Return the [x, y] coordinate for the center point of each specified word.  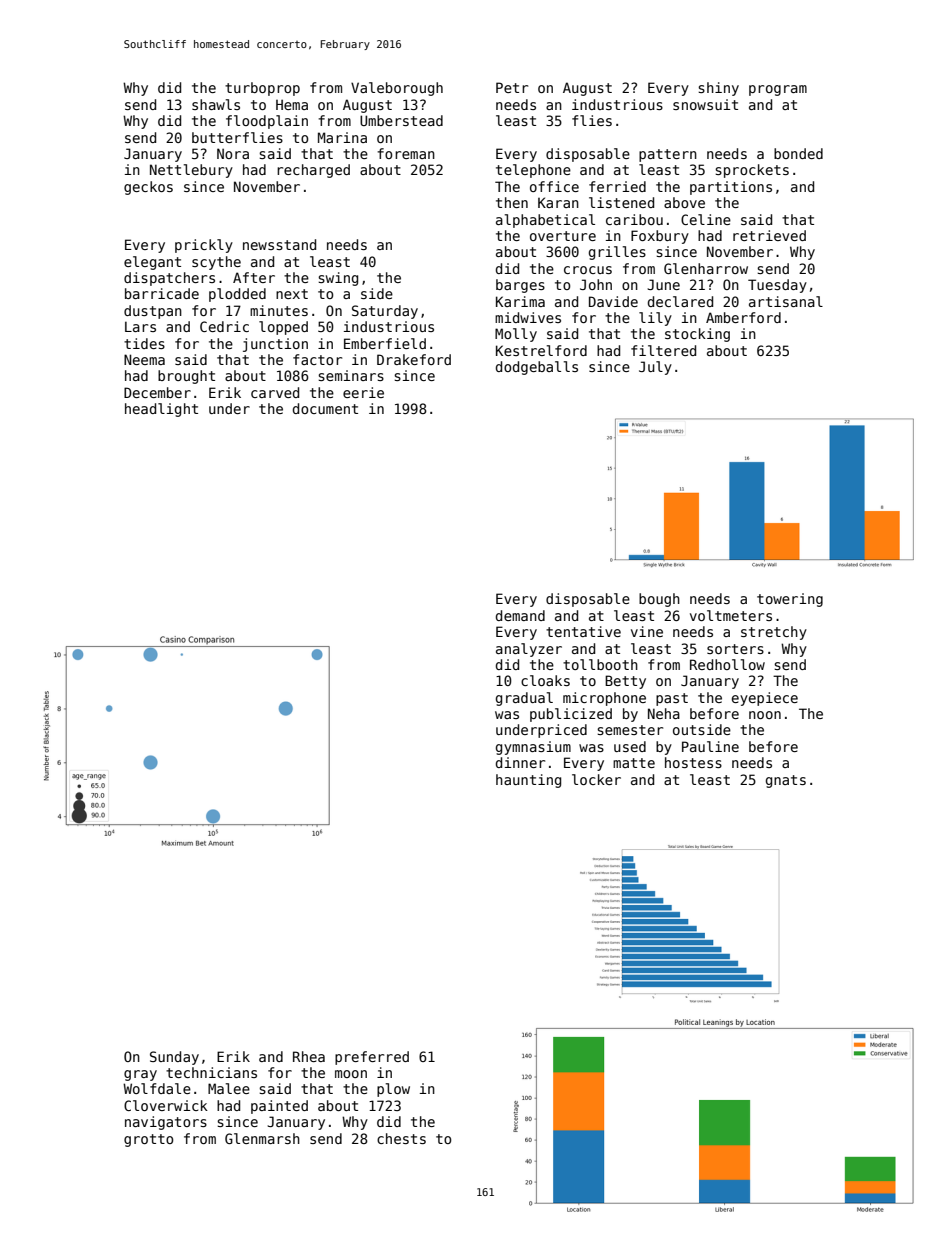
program [778, 90]
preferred [372, 1058]
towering [790, 600]
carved [275, 392]
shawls [216, 104]
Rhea [309, 1056]
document [325, 408]
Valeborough [397, 89]
